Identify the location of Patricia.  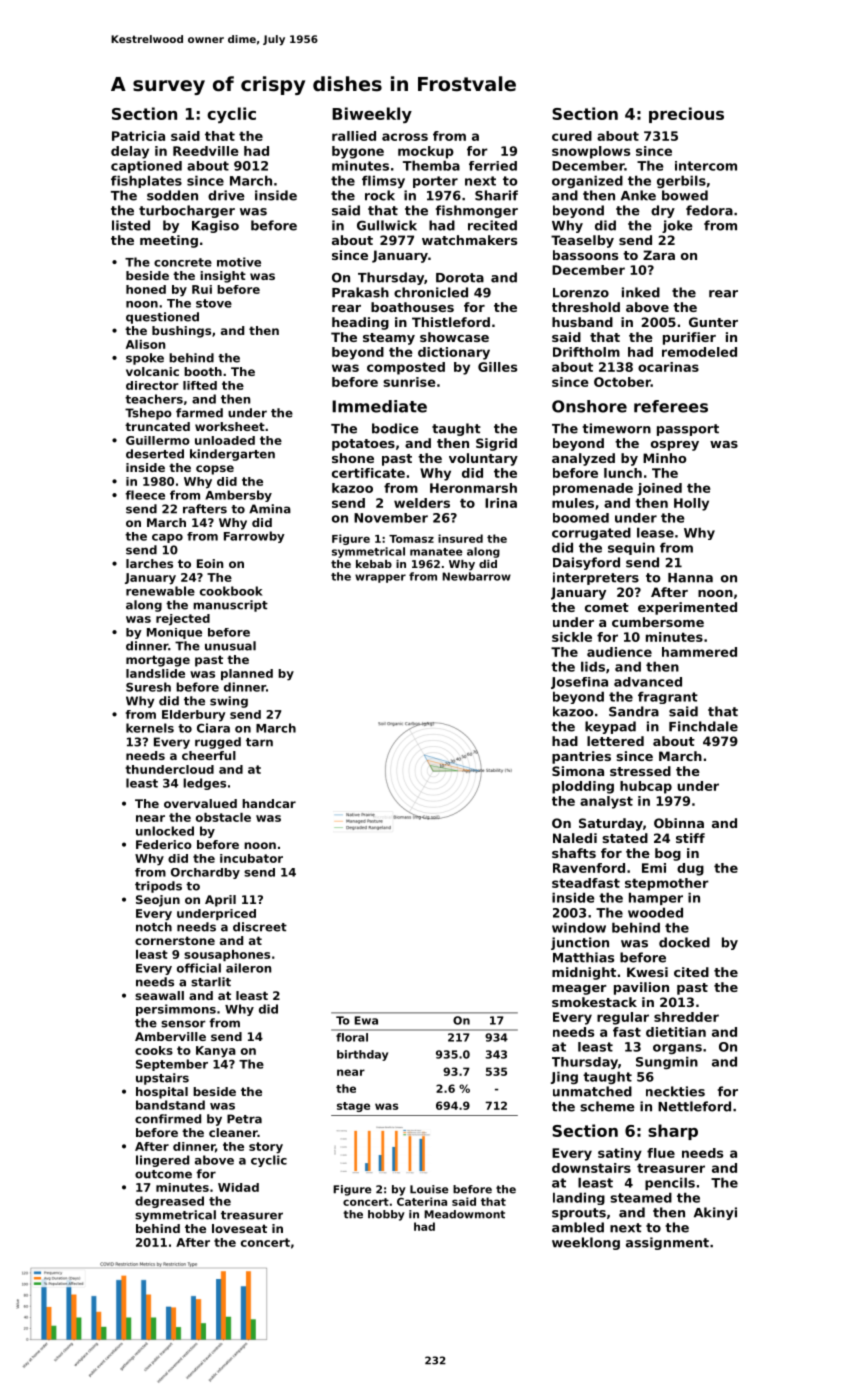
(138, 136).
